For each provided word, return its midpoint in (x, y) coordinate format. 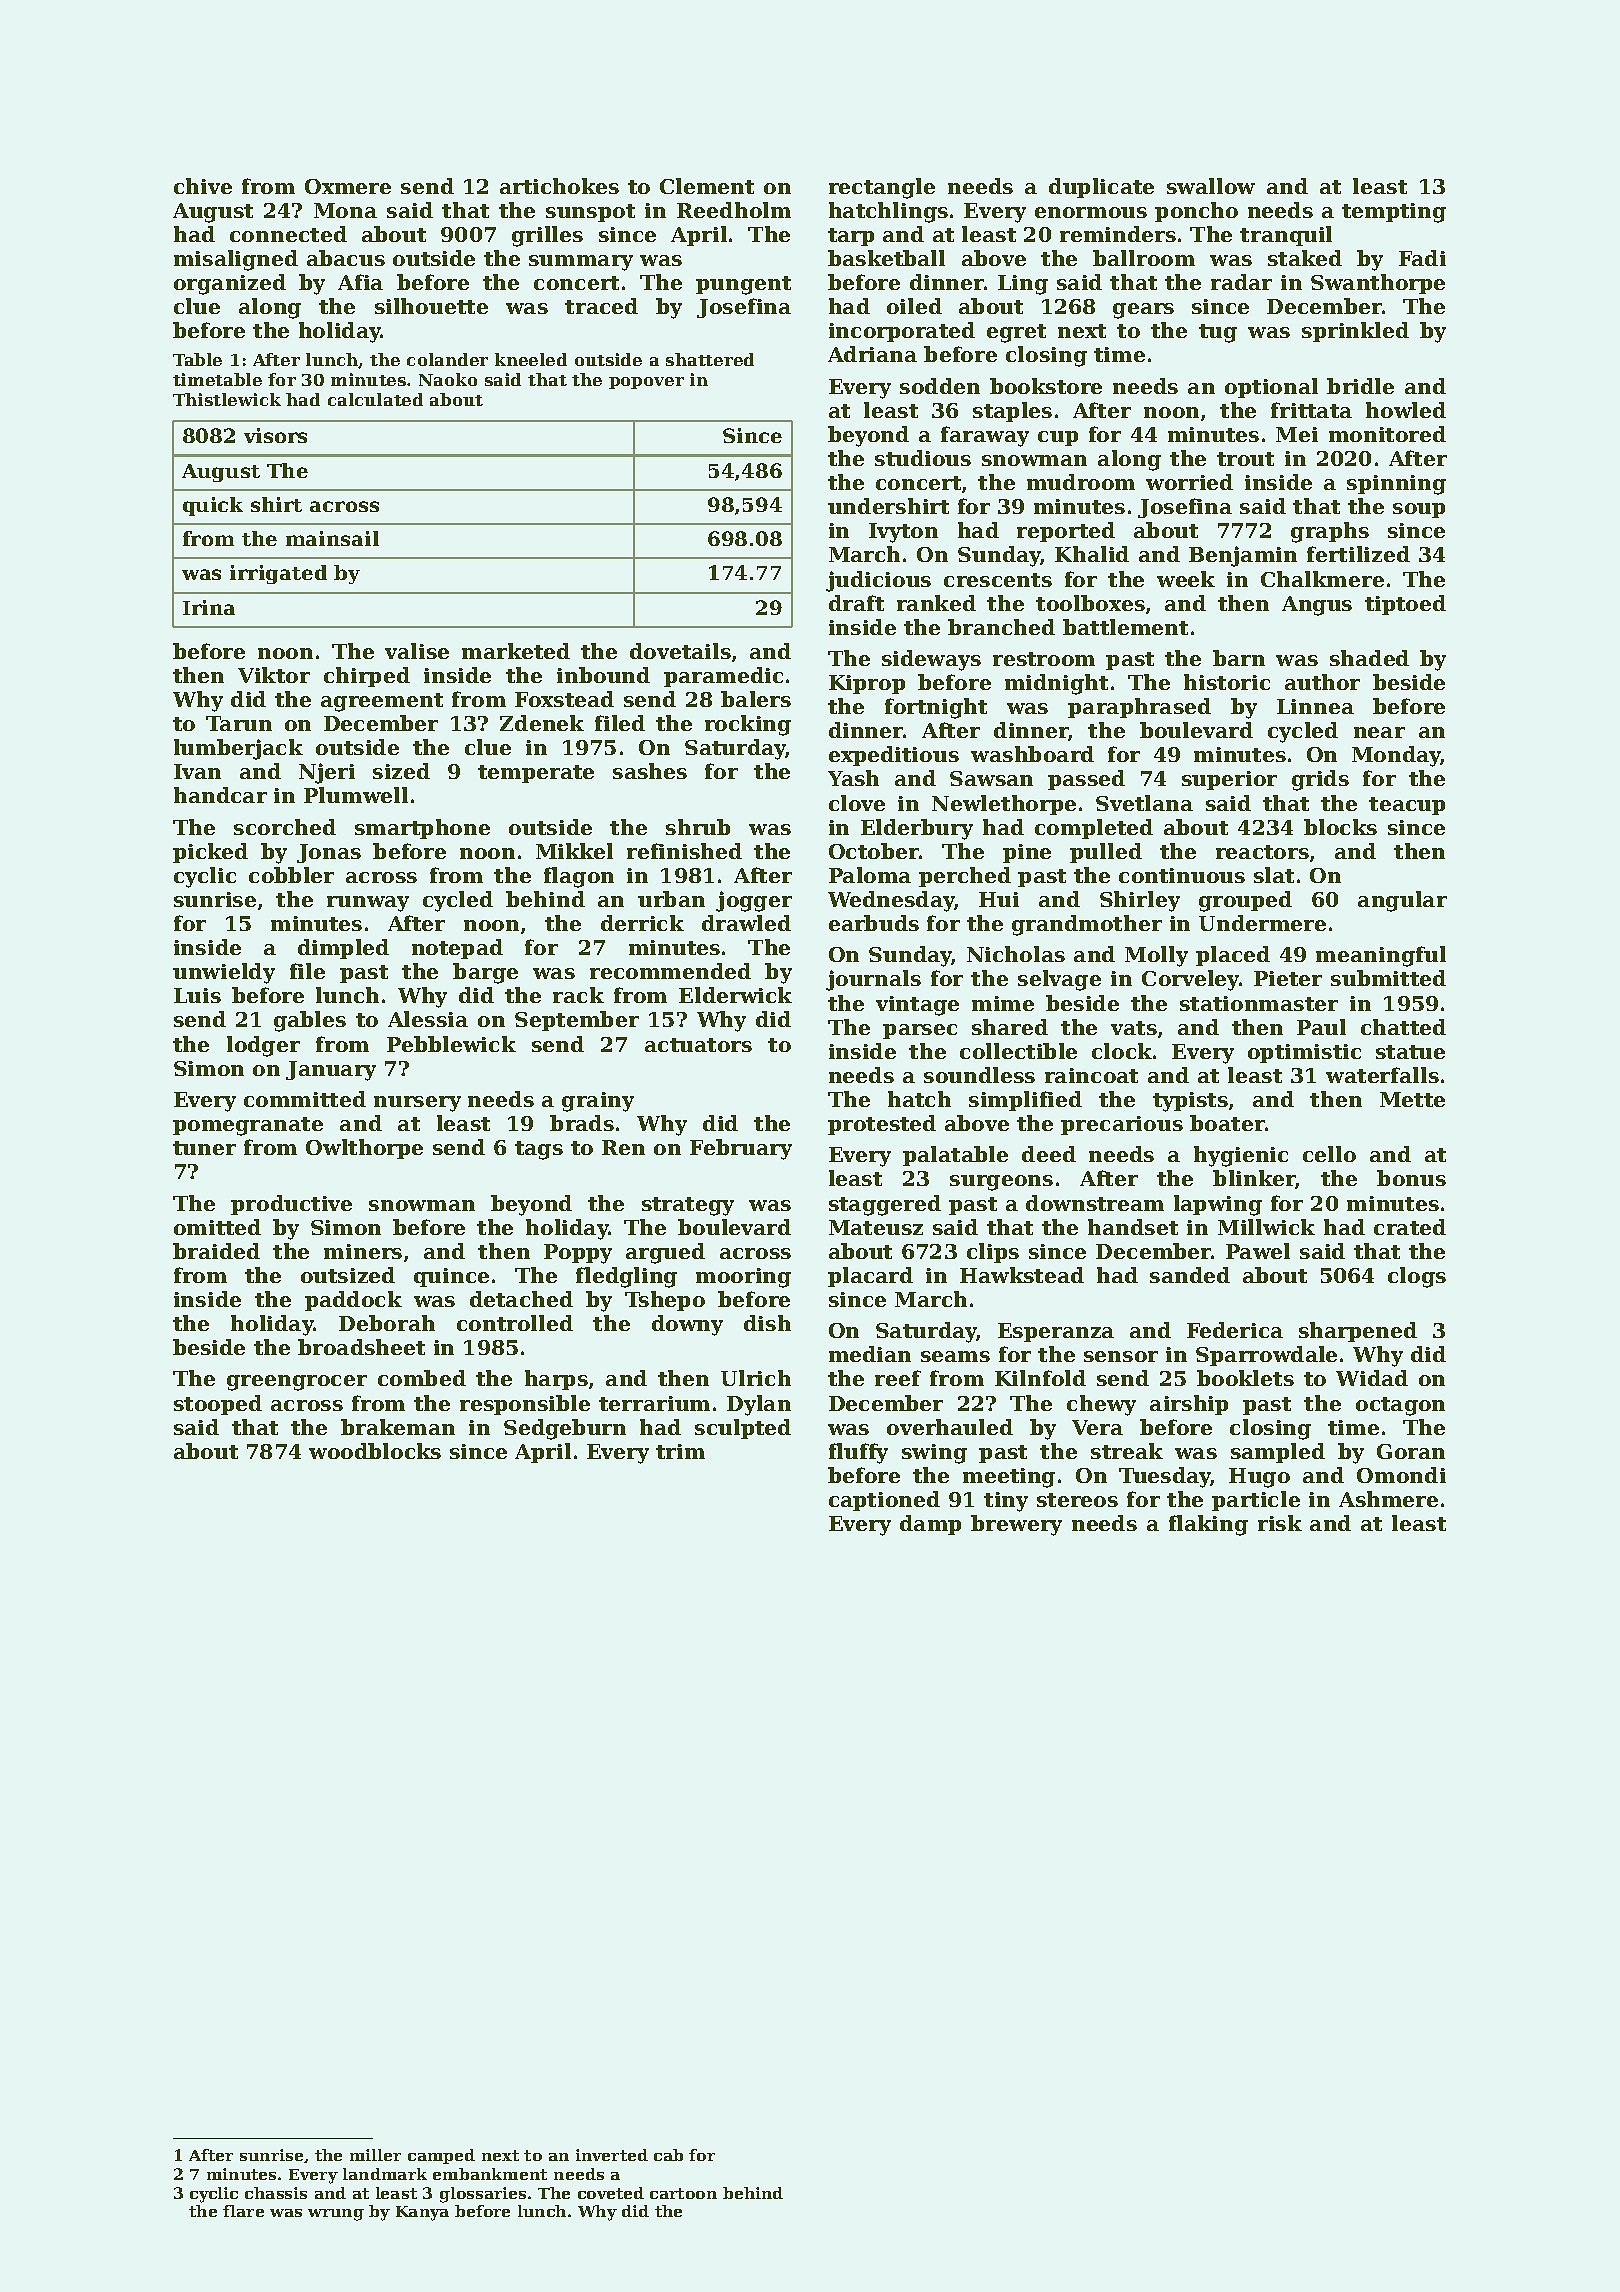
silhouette (431, 306)
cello (1329, 1154)
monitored (1387, 434)
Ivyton (903, 533)
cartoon (683, 2193)
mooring (743, 1278)
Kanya (422, 2213)
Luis (197, 995)
